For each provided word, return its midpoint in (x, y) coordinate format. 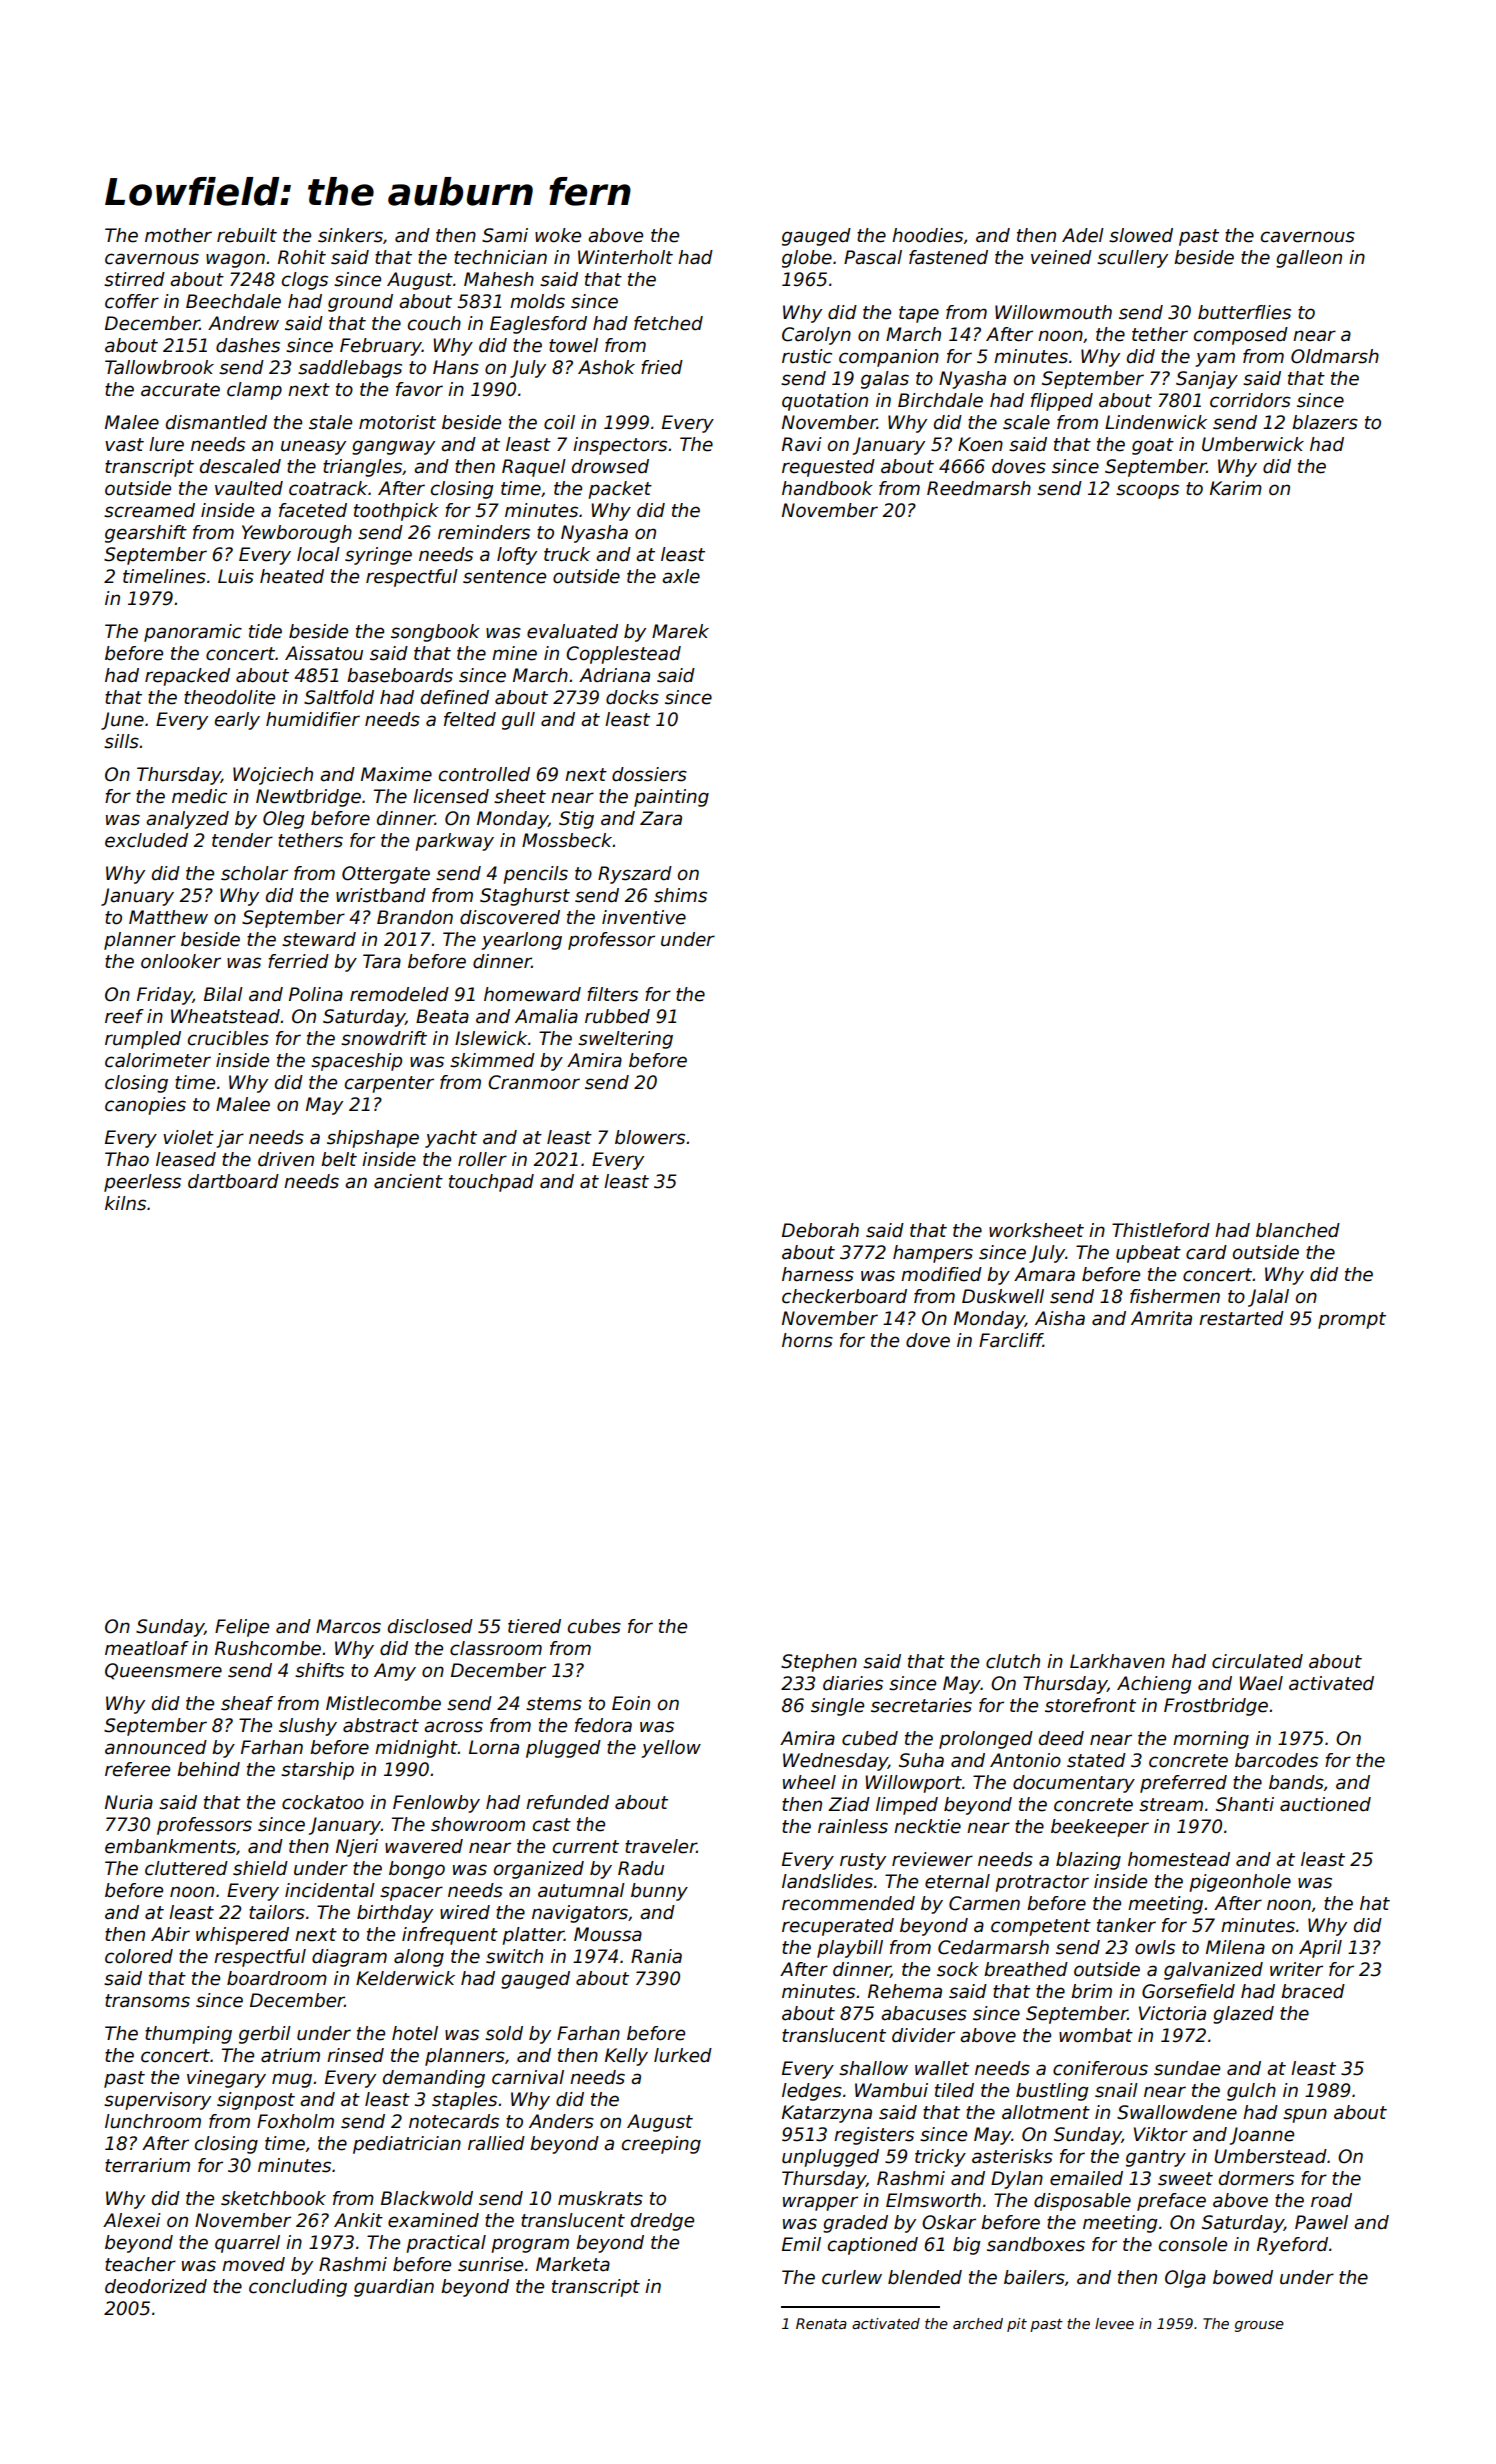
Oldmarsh (1335, 356)
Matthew (168, 917)
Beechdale (233, 301)
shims (680, 895)
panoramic (193, 633)
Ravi (802, 444)
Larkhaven (1117, 1661)
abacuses (924, 2013)
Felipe (242, 1628)
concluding (298, 2288)
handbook (827, 488)
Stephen (819, 1663)
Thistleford (1161, 1230)
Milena (1235, 1947)
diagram (349, 1958)
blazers (1325, 422)
